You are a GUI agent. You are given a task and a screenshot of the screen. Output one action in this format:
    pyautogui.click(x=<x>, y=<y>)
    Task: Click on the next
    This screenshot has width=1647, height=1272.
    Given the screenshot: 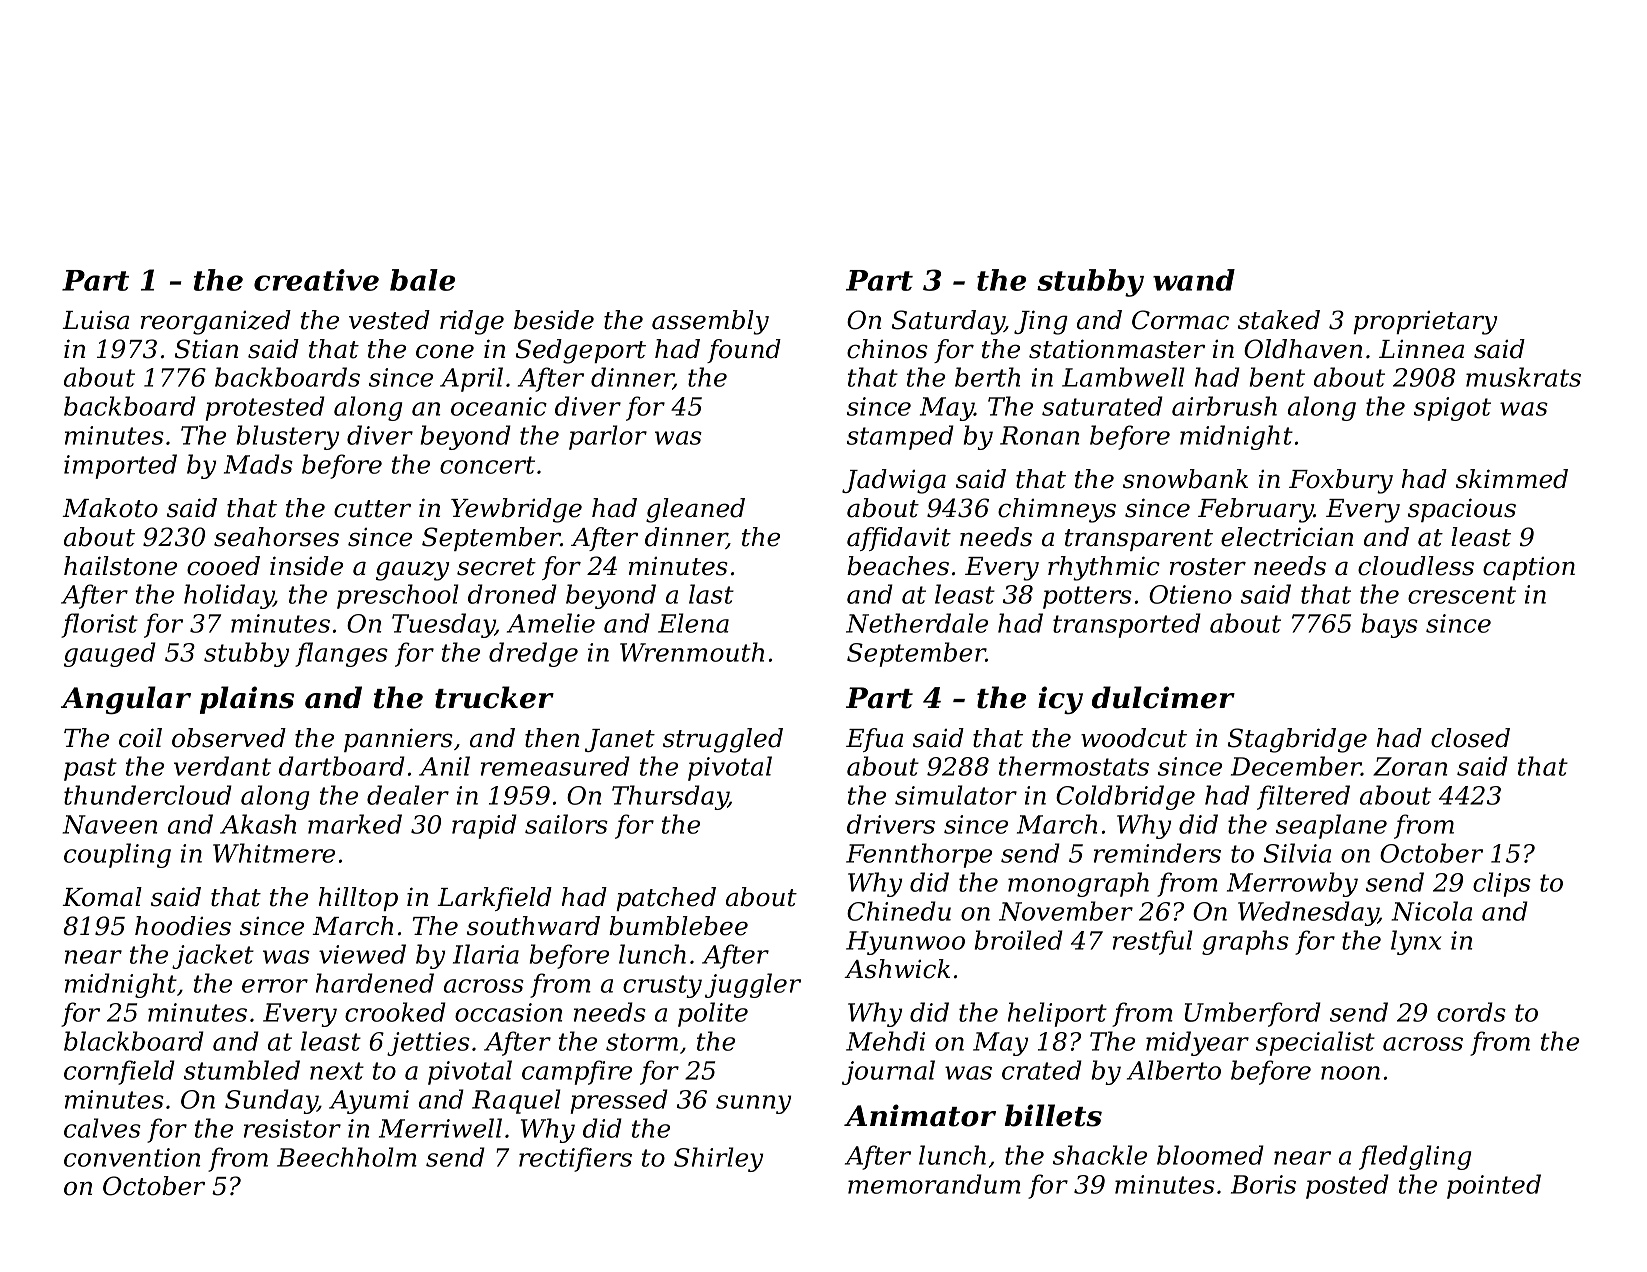 What is the action you would take?
    pyautogui.click(x=337, y=1071)
